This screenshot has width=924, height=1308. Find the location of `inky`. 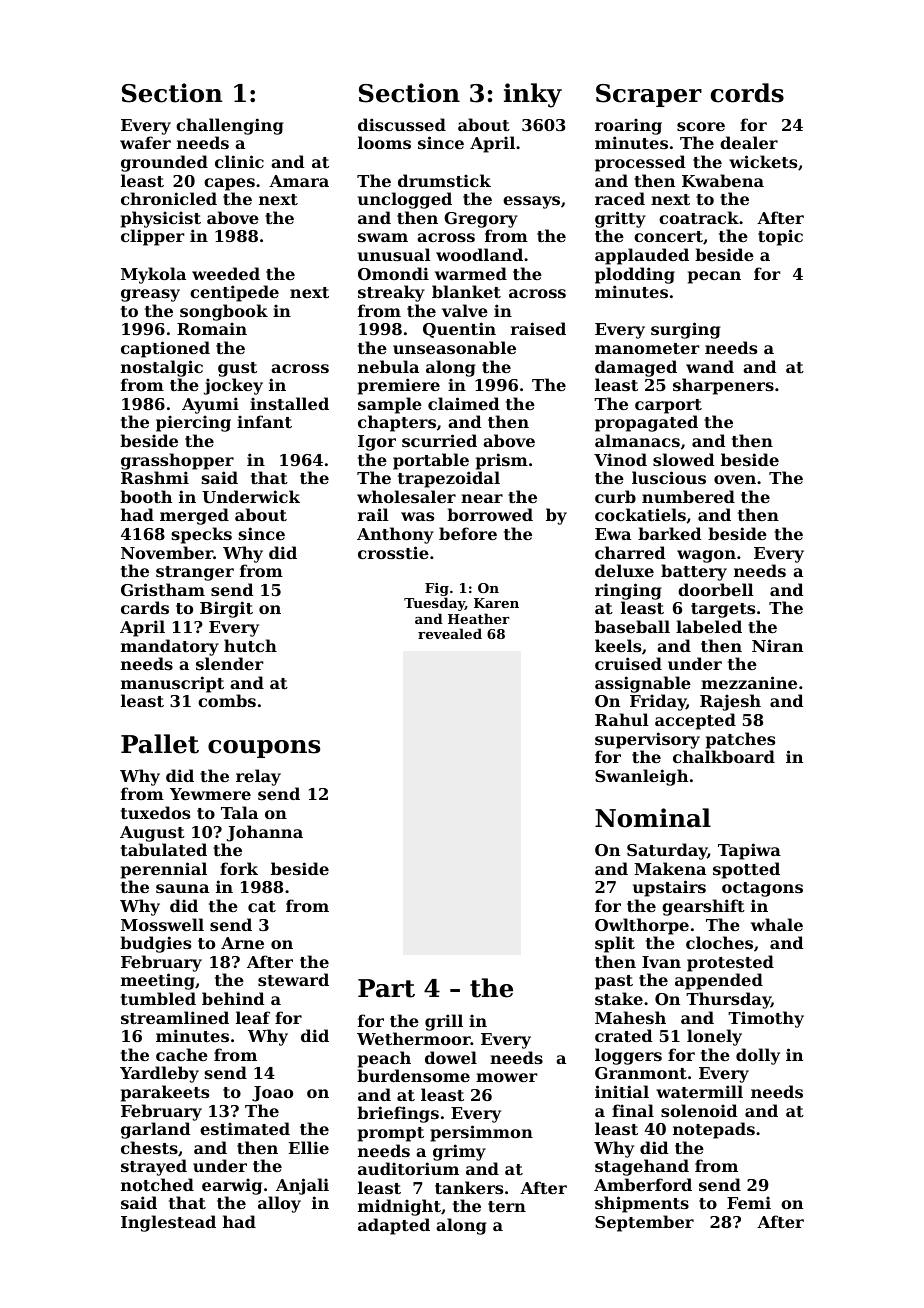

inky is located at coordinates (533, 95).
